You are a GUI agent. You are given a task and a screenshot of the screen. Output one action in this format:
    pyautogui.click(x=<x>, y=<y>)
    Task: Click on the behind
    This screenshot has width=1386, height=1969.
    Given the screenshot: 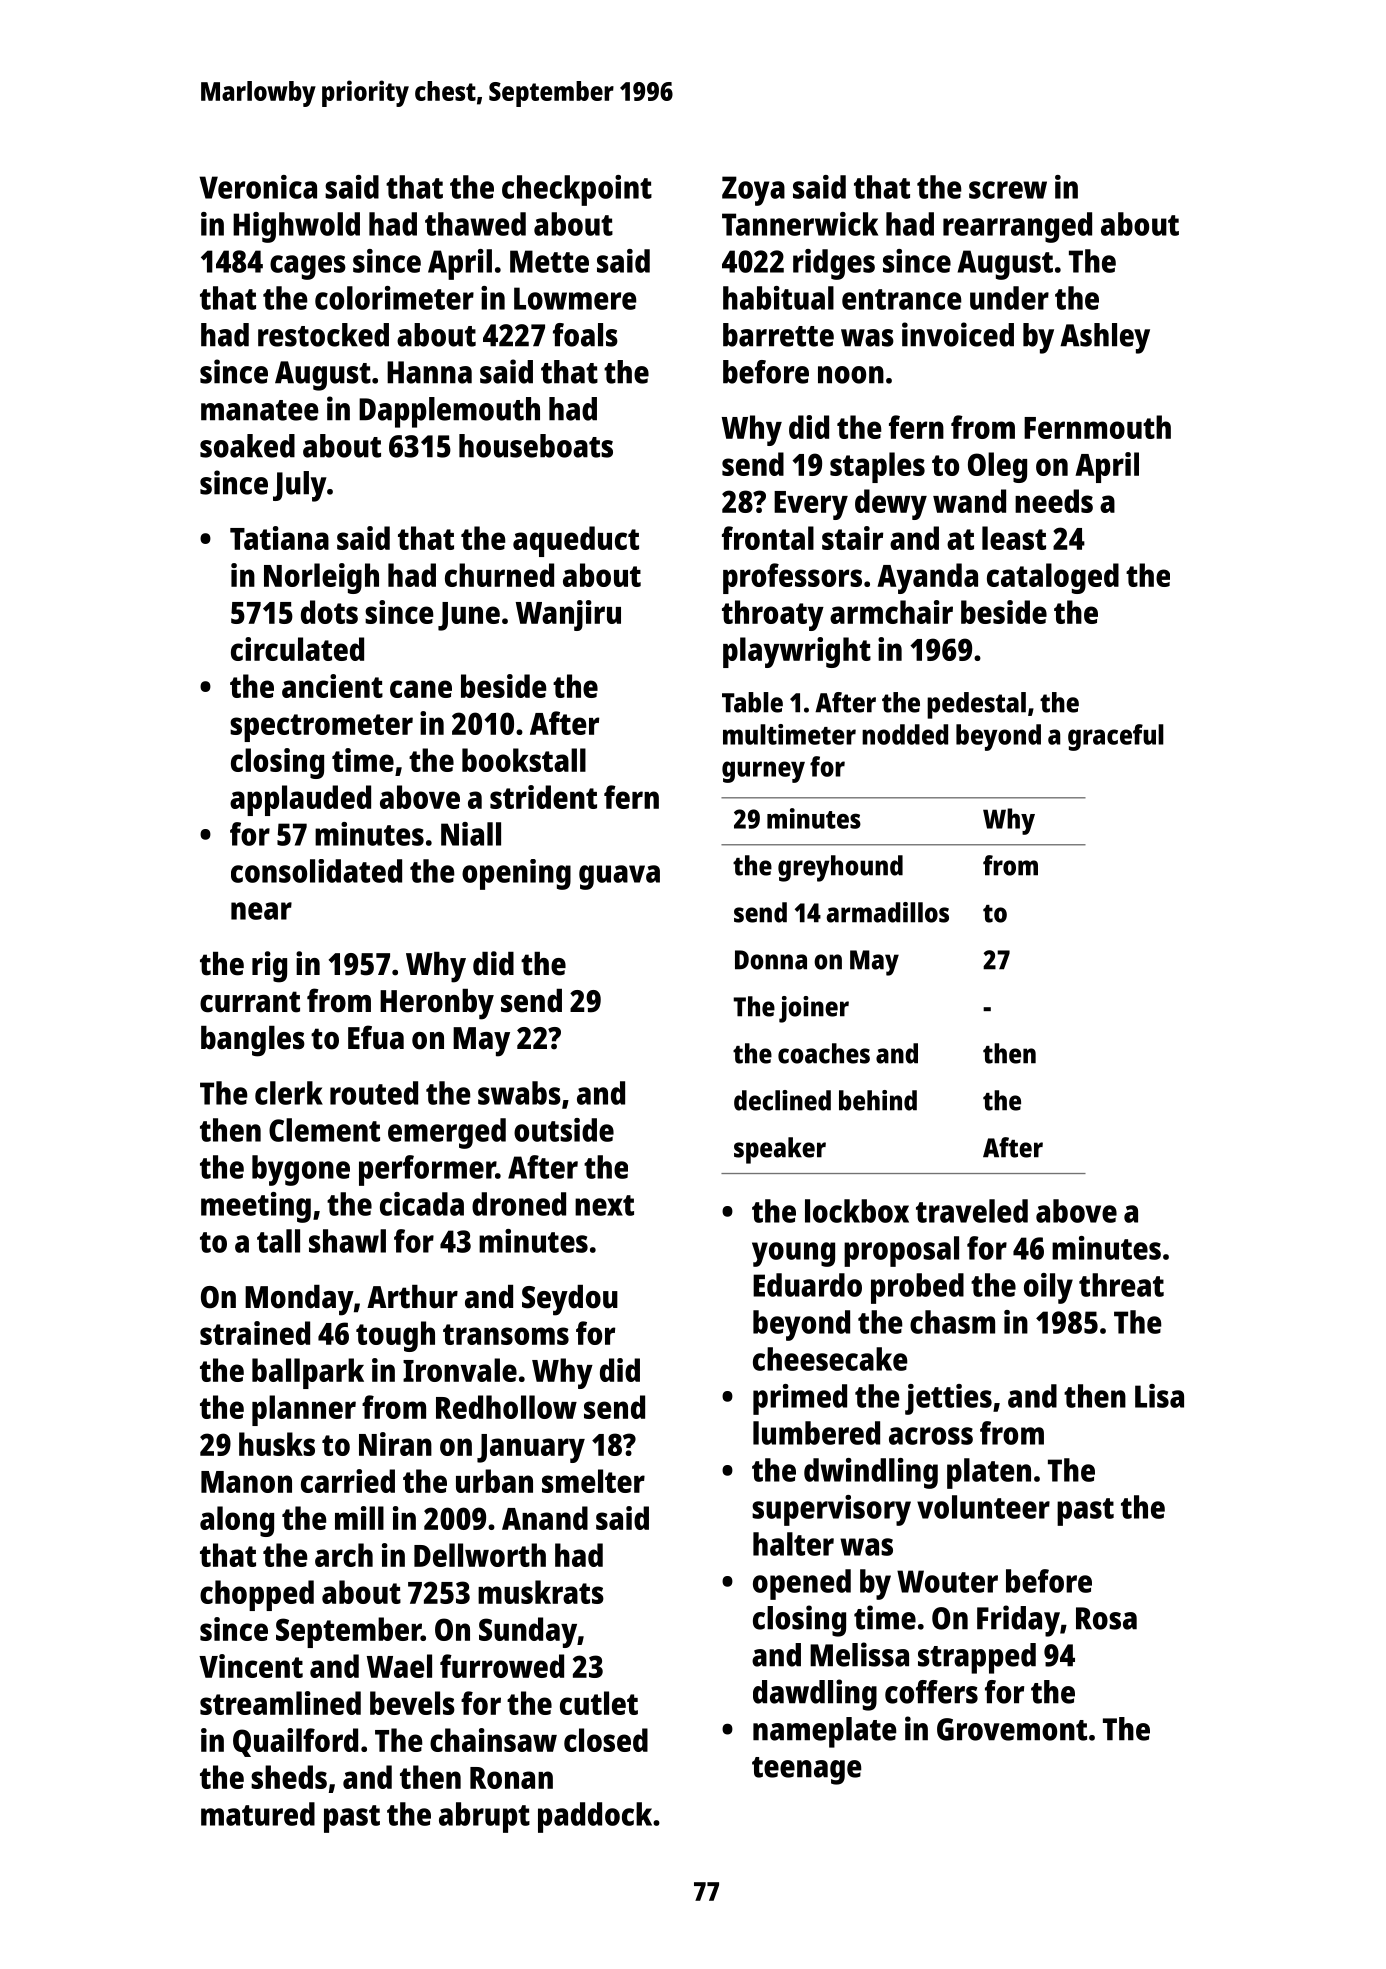 What is the action you would take?
    pyautogui.click(x=878, y=1100)
